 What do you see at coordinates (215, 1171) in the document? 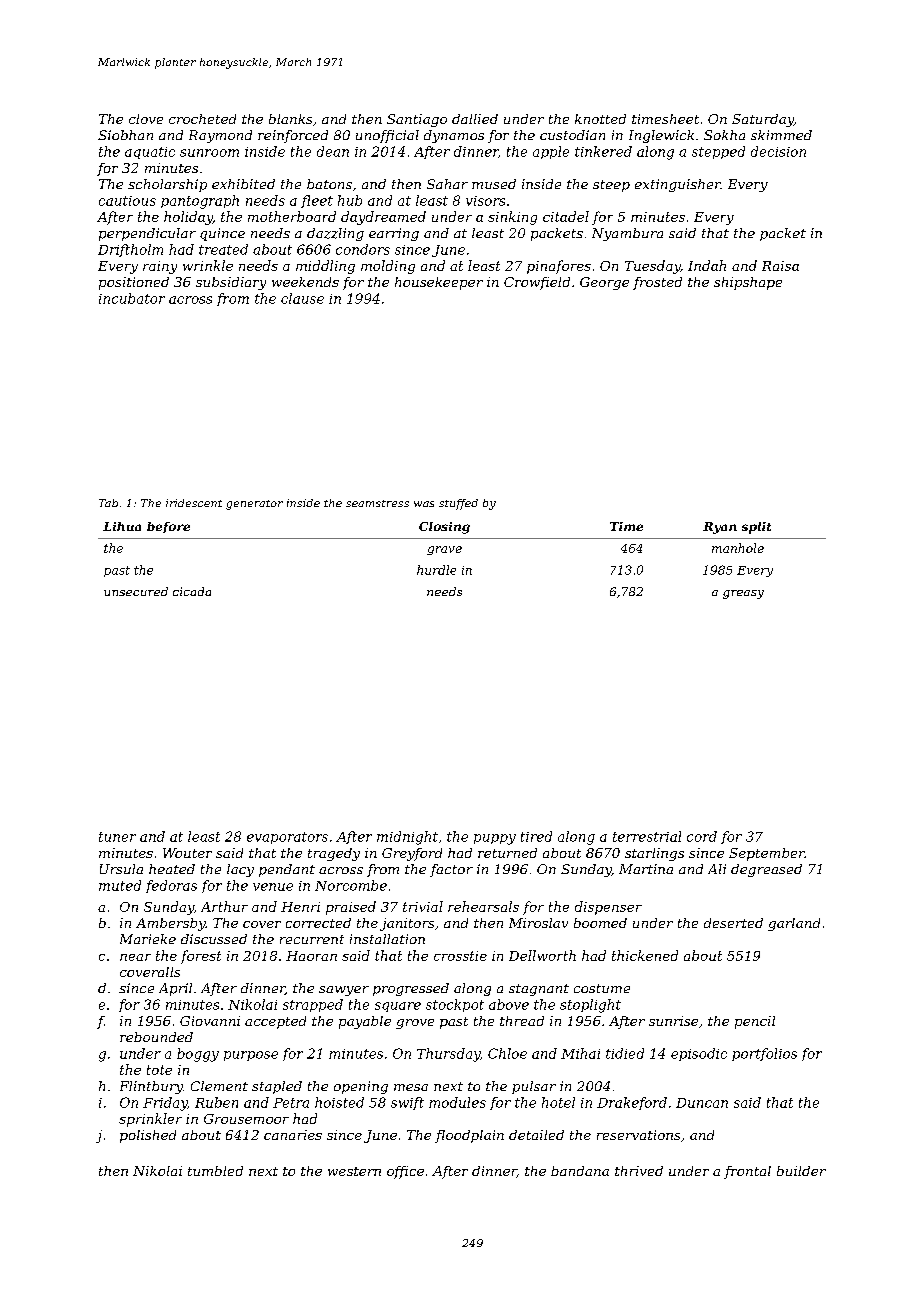
I see `tumbled` at bounding box center [215, 1171].
